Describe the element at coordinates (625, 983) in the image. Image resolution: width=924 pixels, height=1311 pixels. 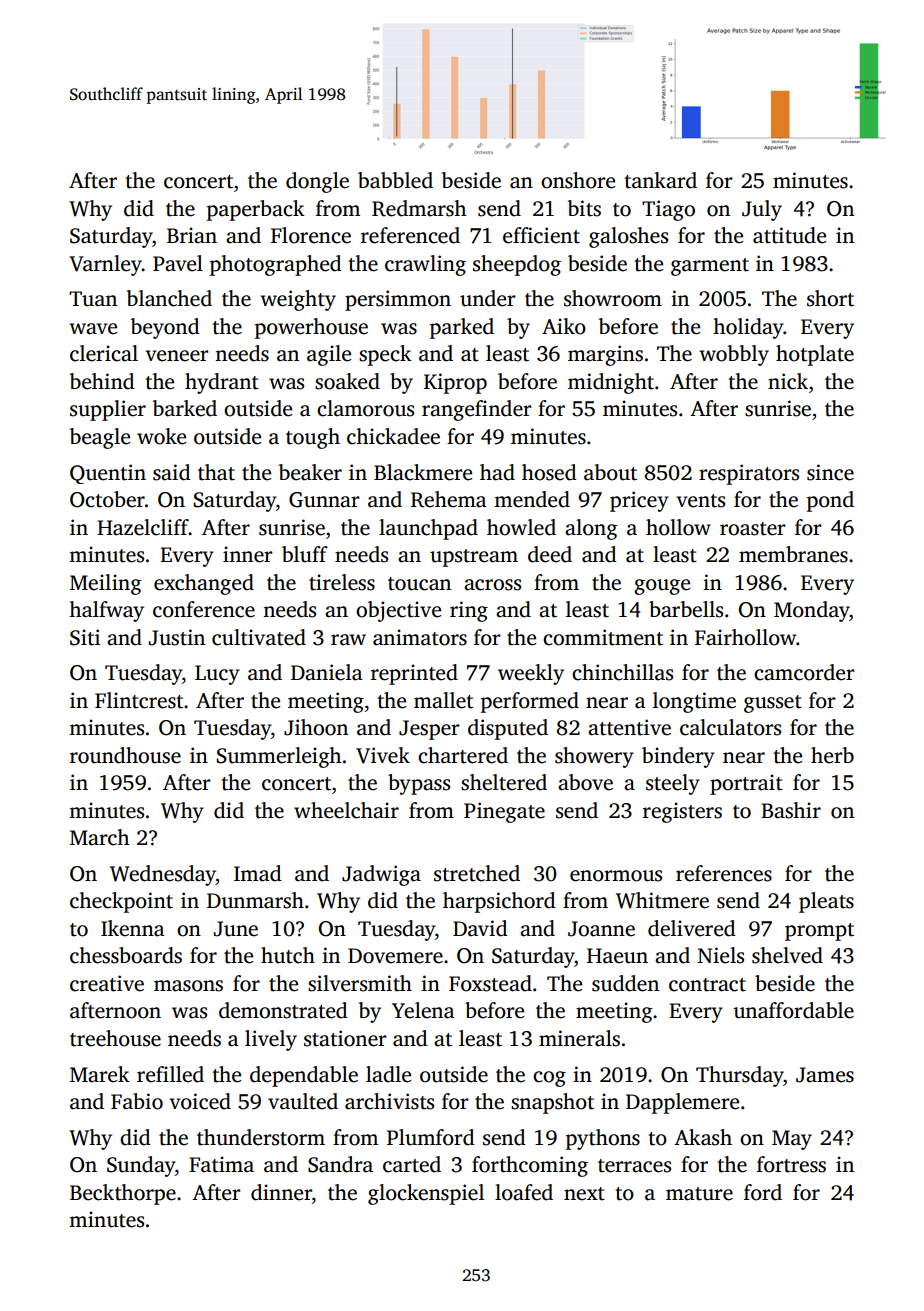
I see `sudden` at that location.
